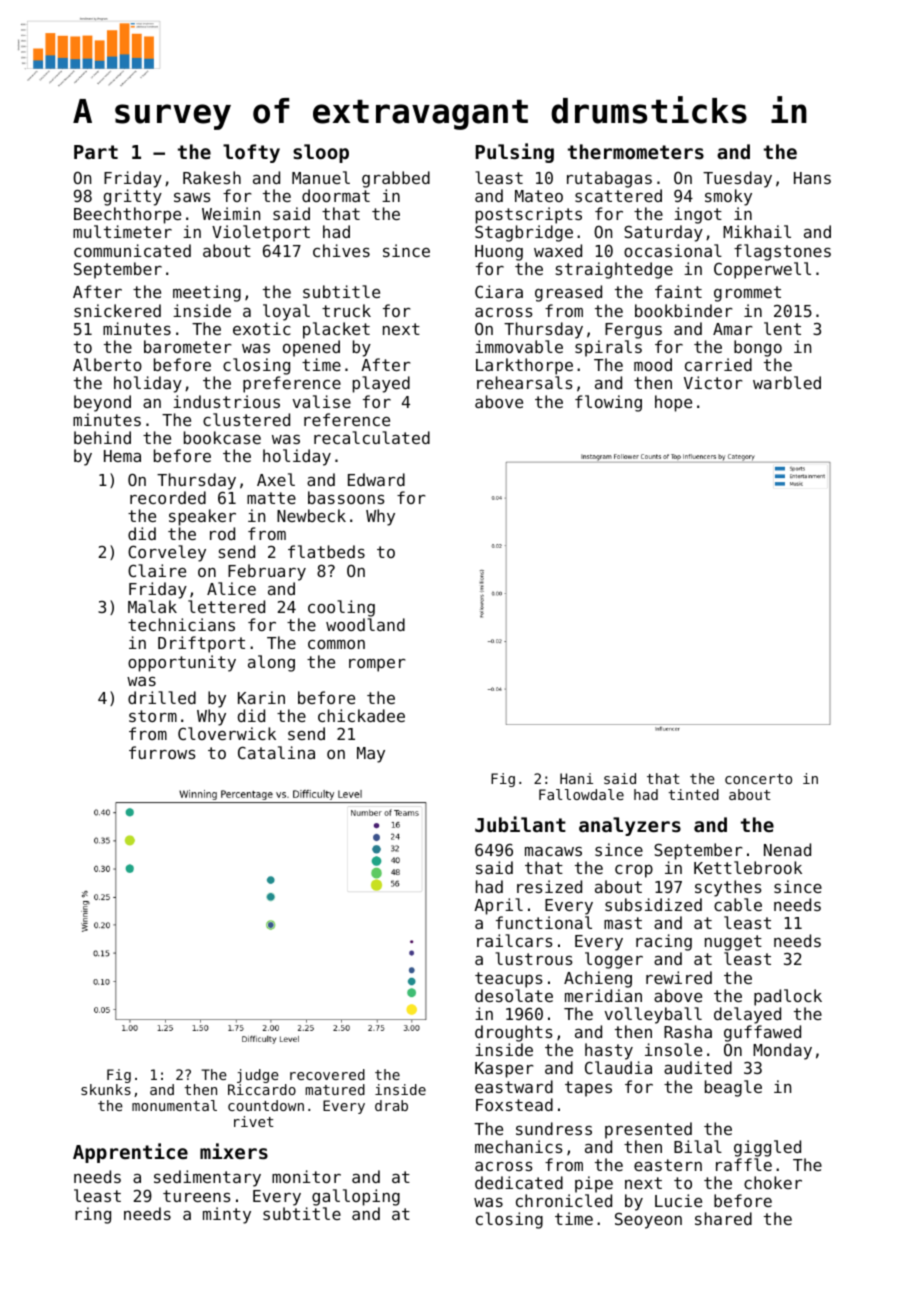 This page has height=1316, width=908. Describe the element at coordinates (499, 291) in the page. I see `Ciara` at that location.
